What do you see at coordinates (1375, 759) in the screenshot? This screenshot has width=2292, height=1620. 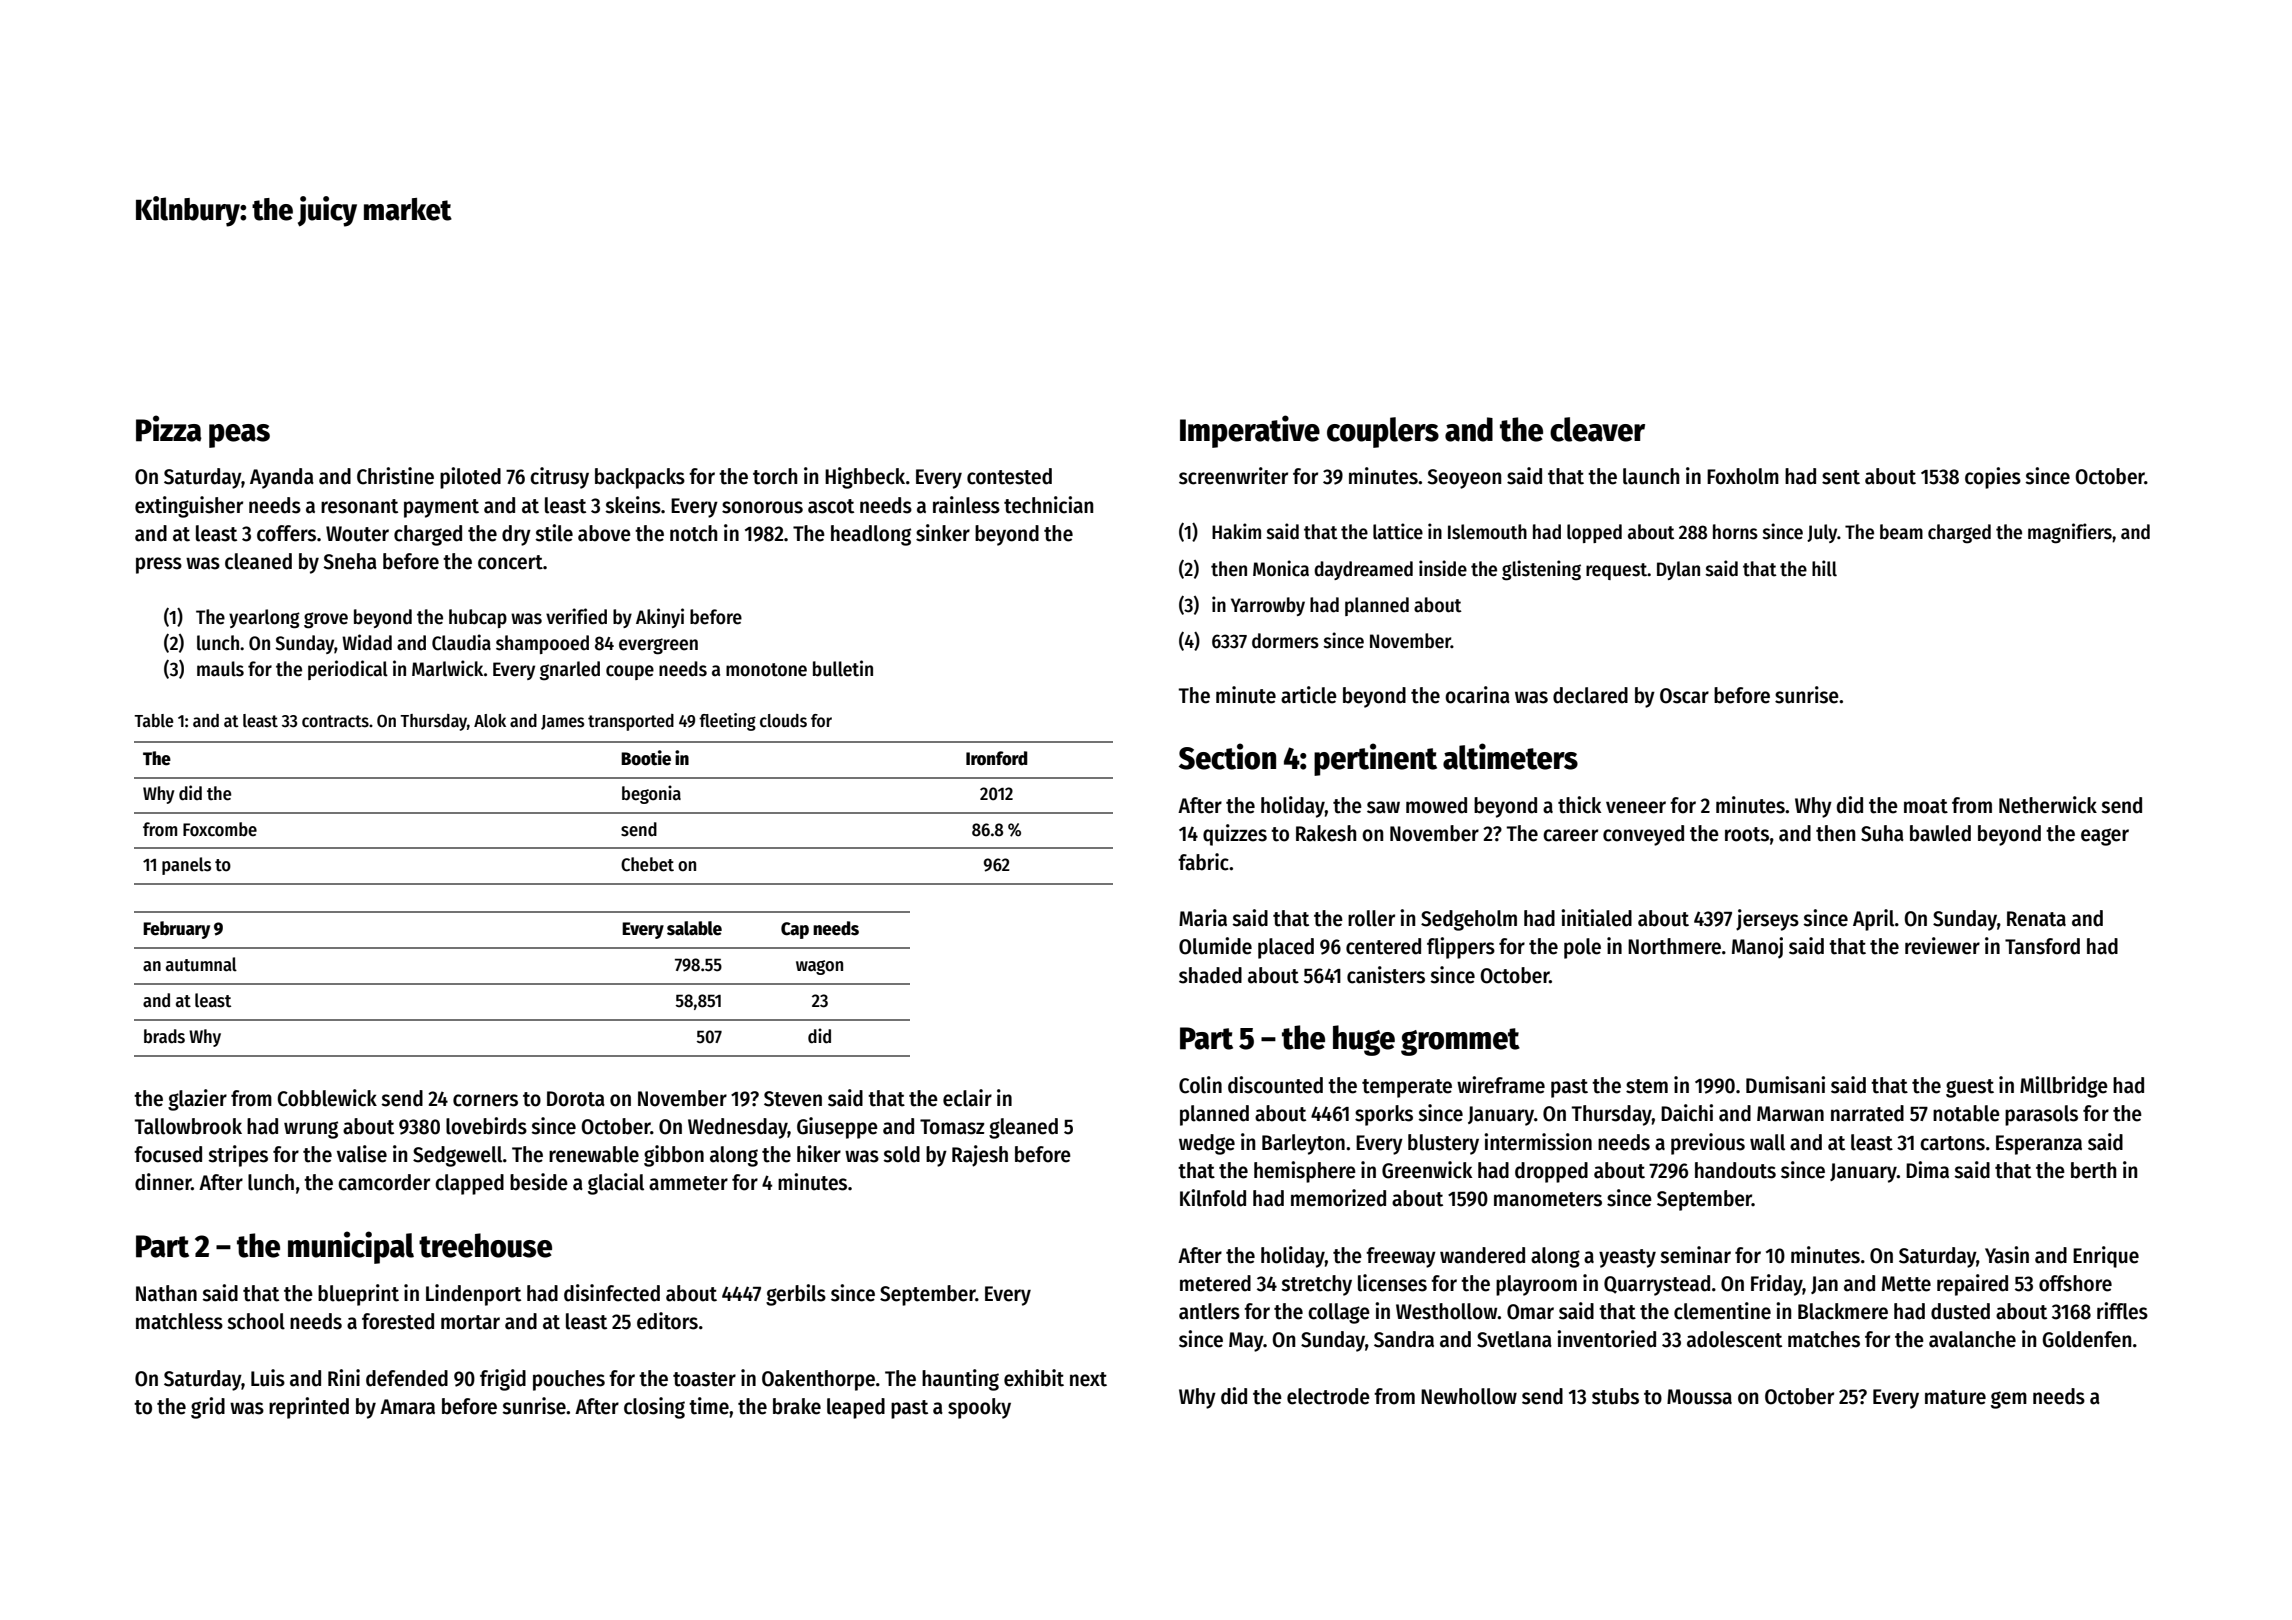 I see `pertinent` at bounding box center [1375, 759].
